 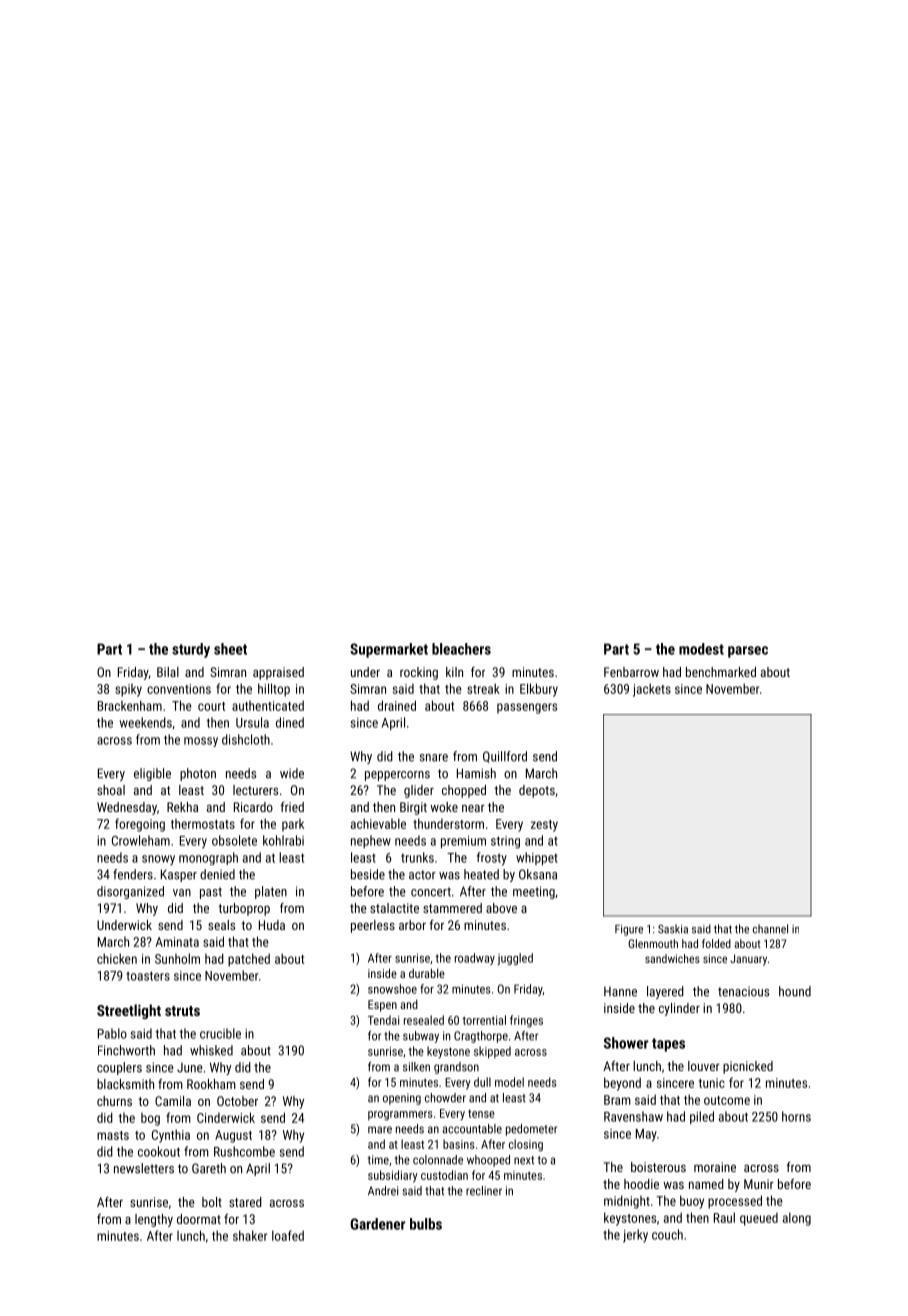 I want to click on fringes, so click(x=526, y=1021).
